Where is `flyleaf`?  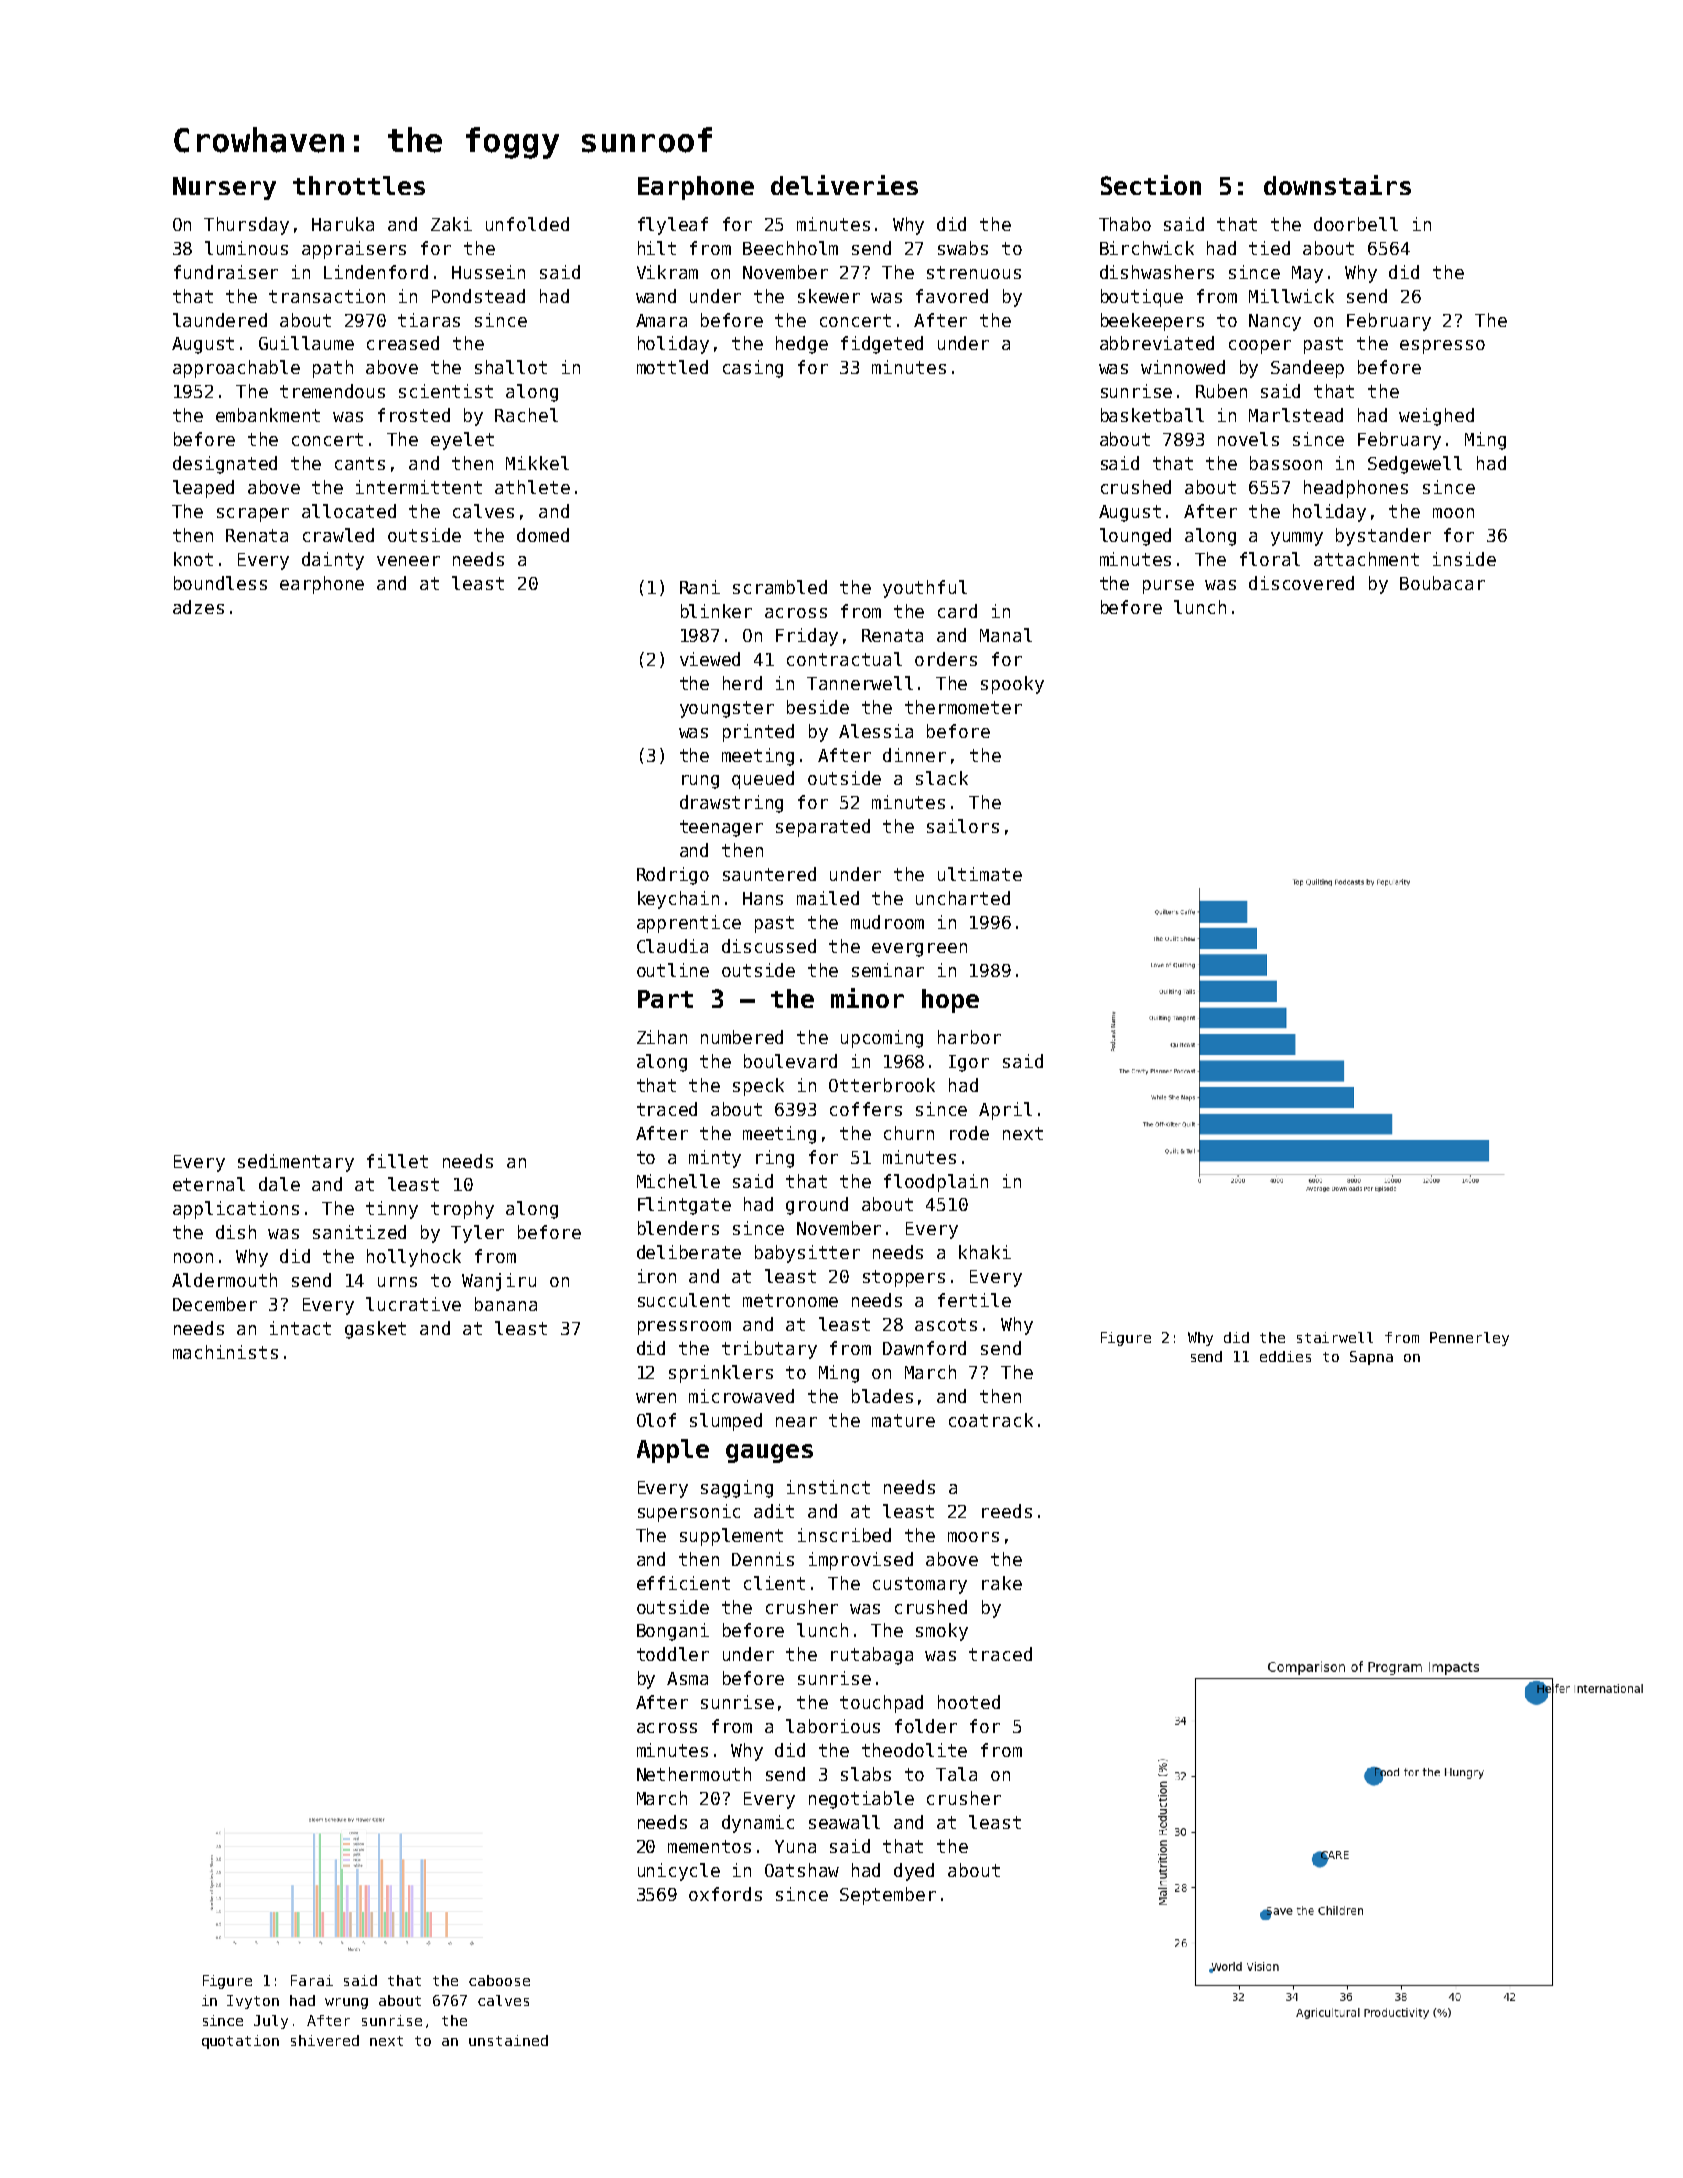
flyleaf is located at coordinates (673, 226).
